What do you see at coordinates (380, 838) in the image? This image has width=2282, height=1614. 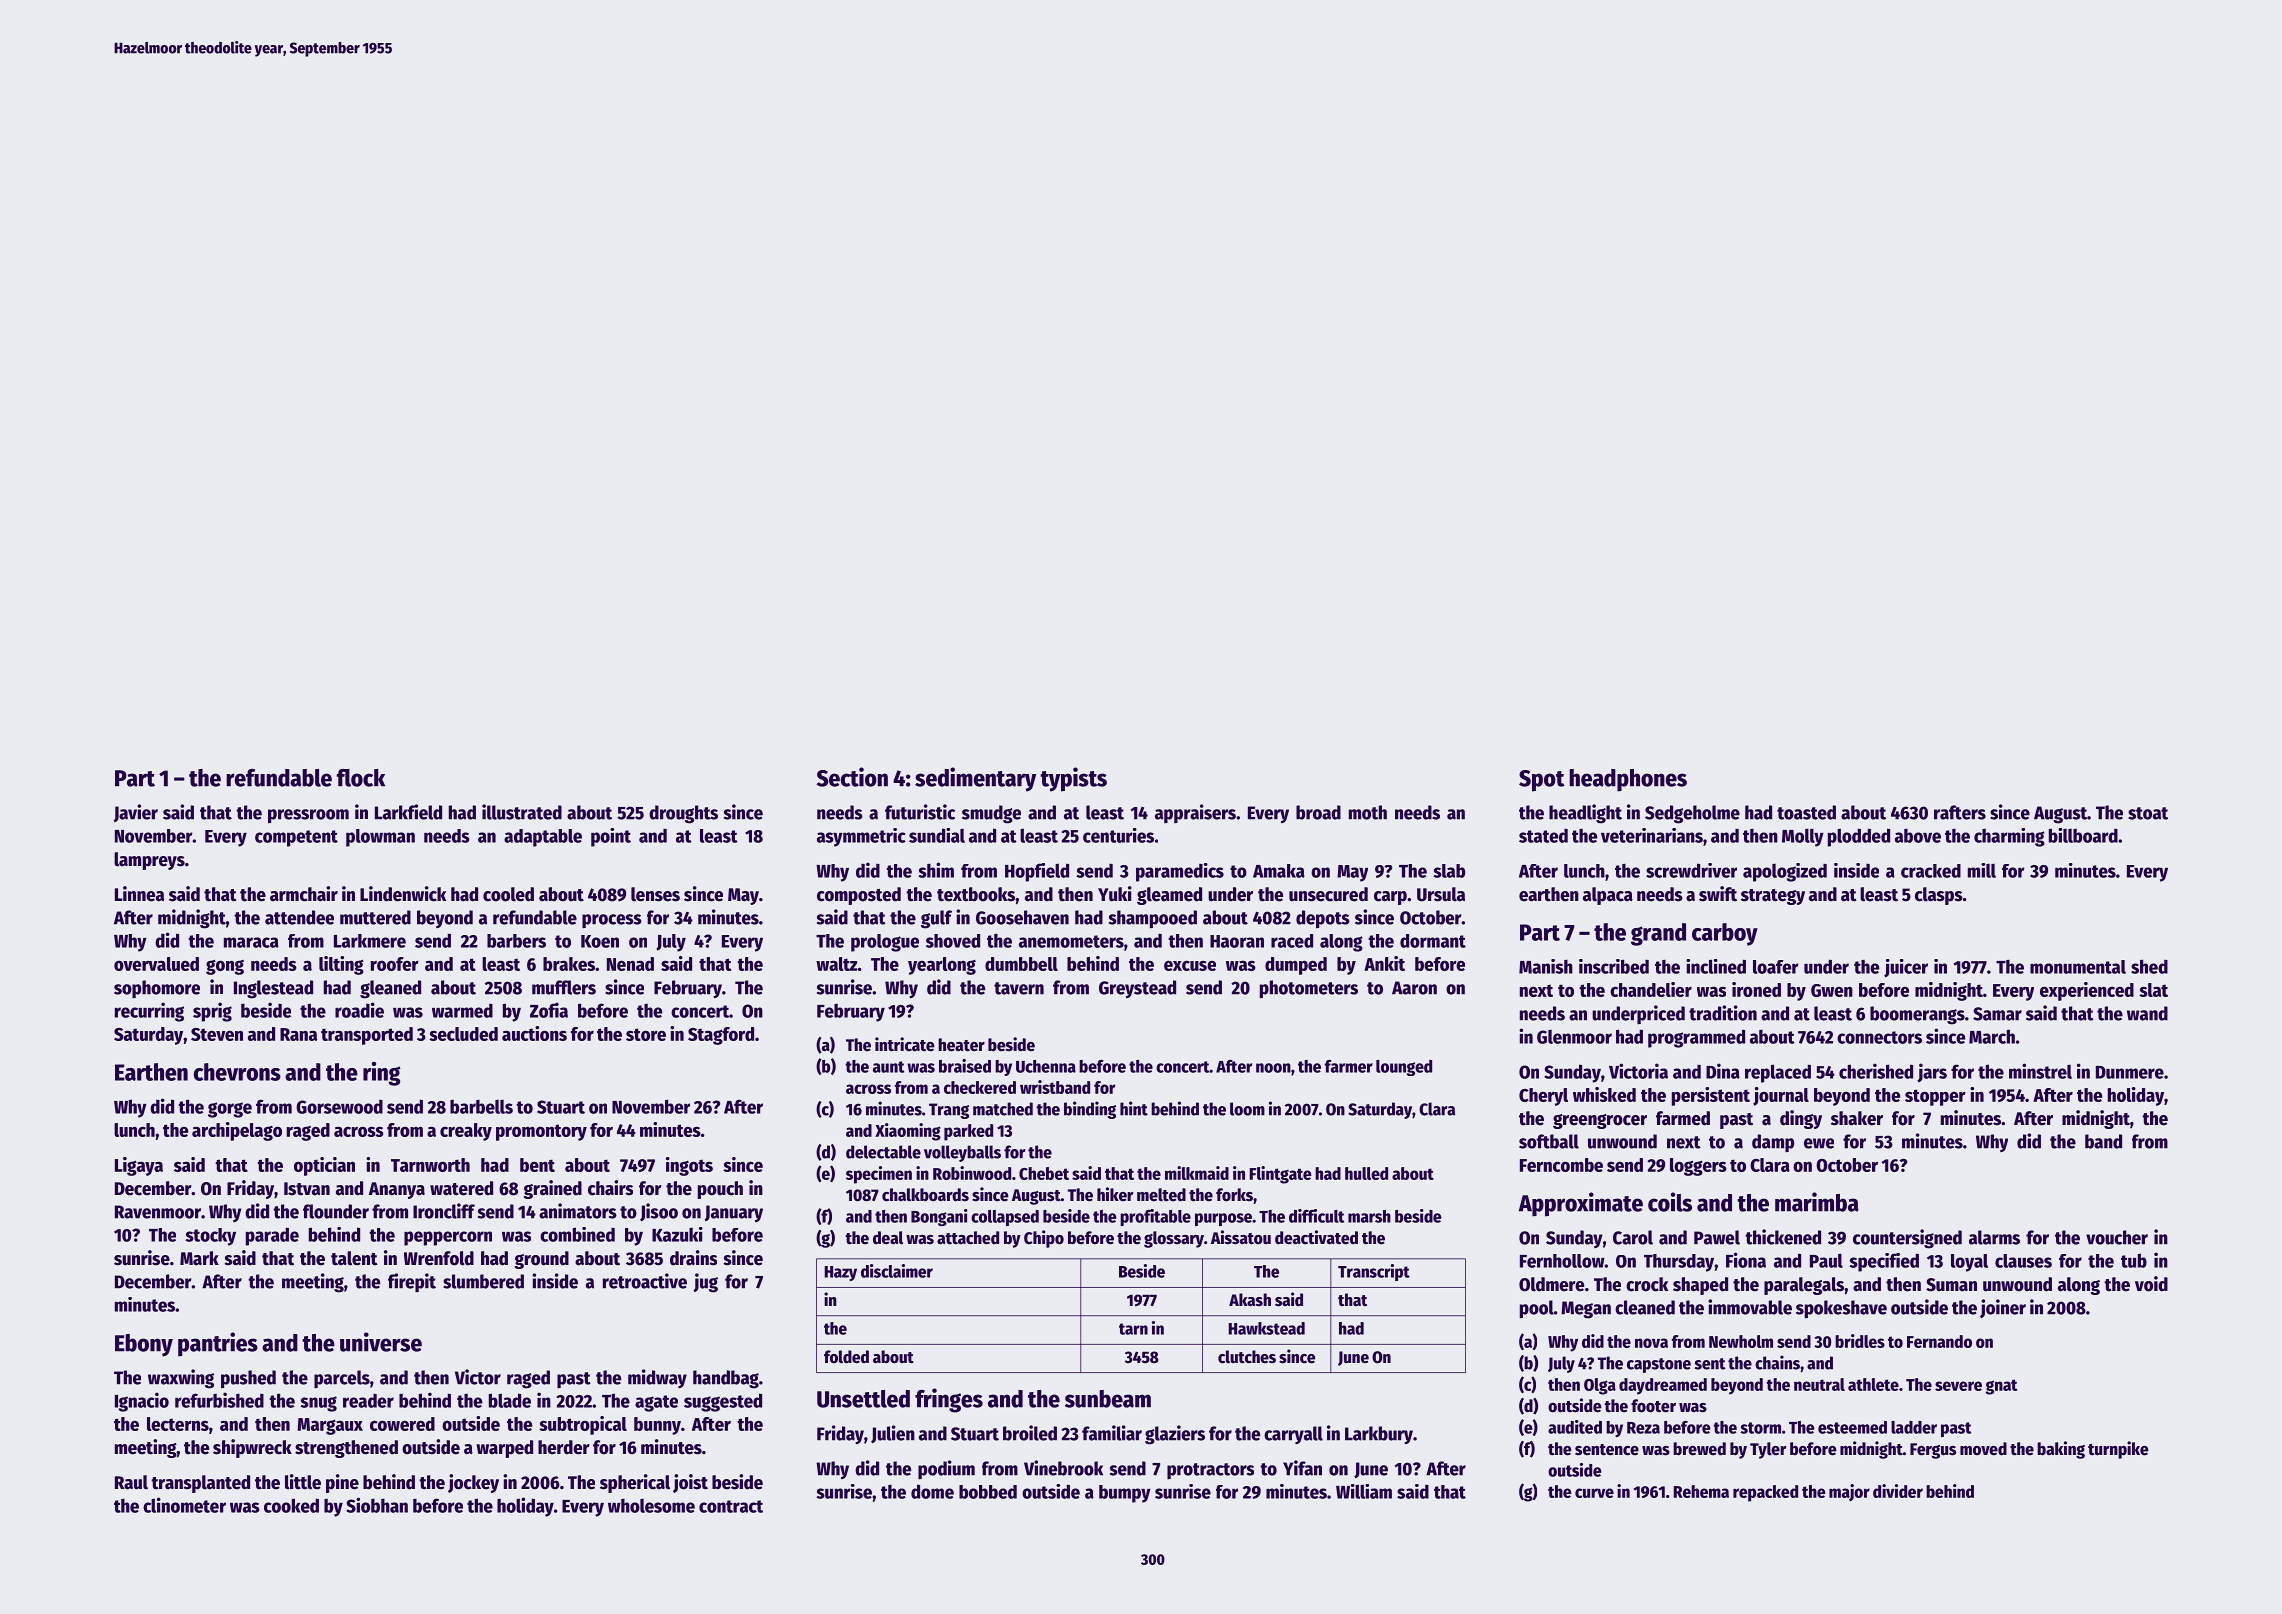 I see `plowman` at bounding box center [380, 838].
